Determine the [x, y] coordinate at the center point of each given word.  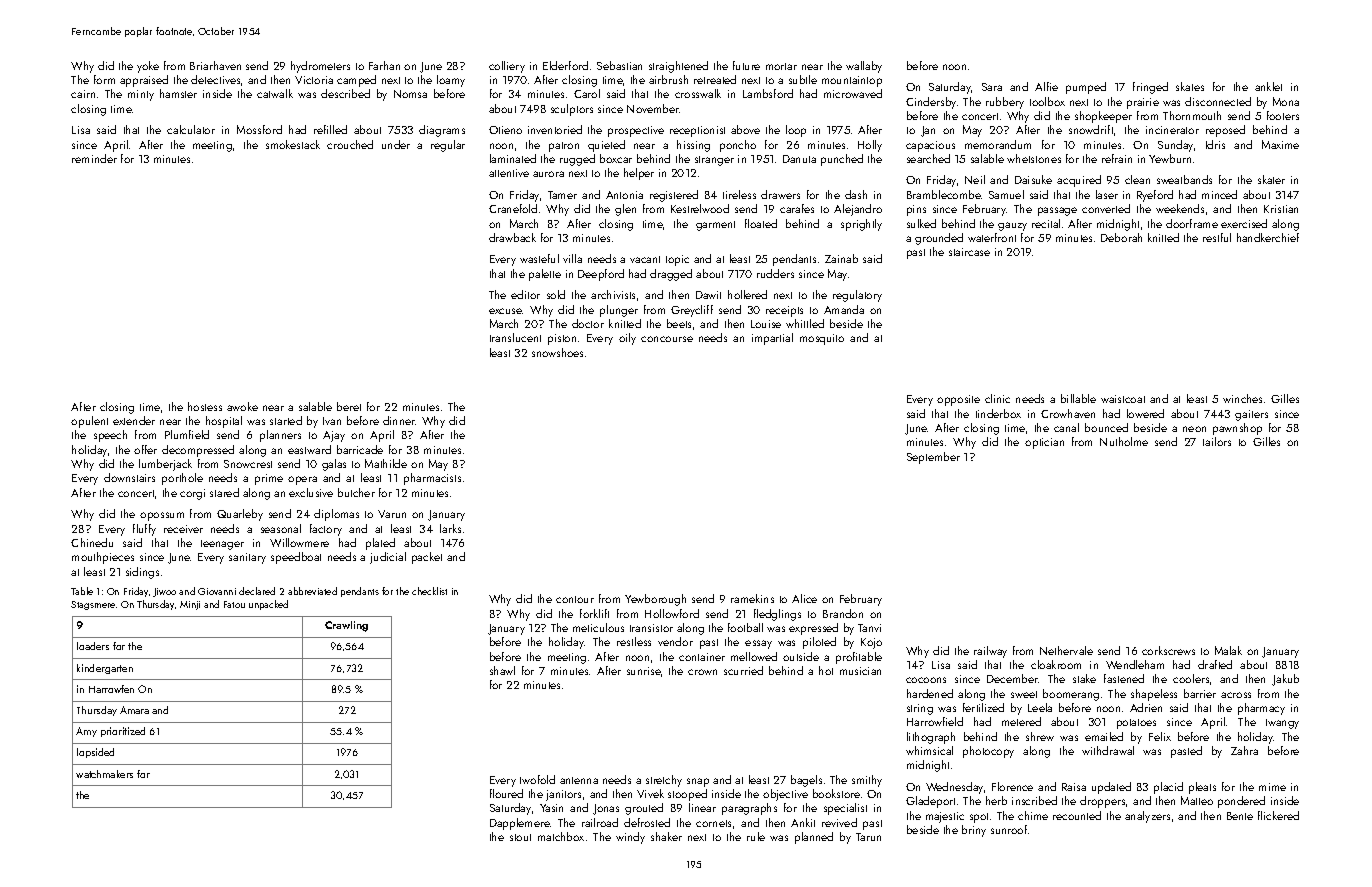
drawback [512, 237]
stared [224, 492]
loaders [93, 646]
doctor [588, 323]
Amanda [844, 309]
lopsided [95, 753]
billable [1078, 398]
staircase [969, 252]
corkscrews [1168, 650]
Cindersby [931, 103]
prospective [636, 131]
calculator [191, 129]
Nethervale [1066, 650]
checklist [429, 591]
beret [349, 406]
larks [450, 528]
